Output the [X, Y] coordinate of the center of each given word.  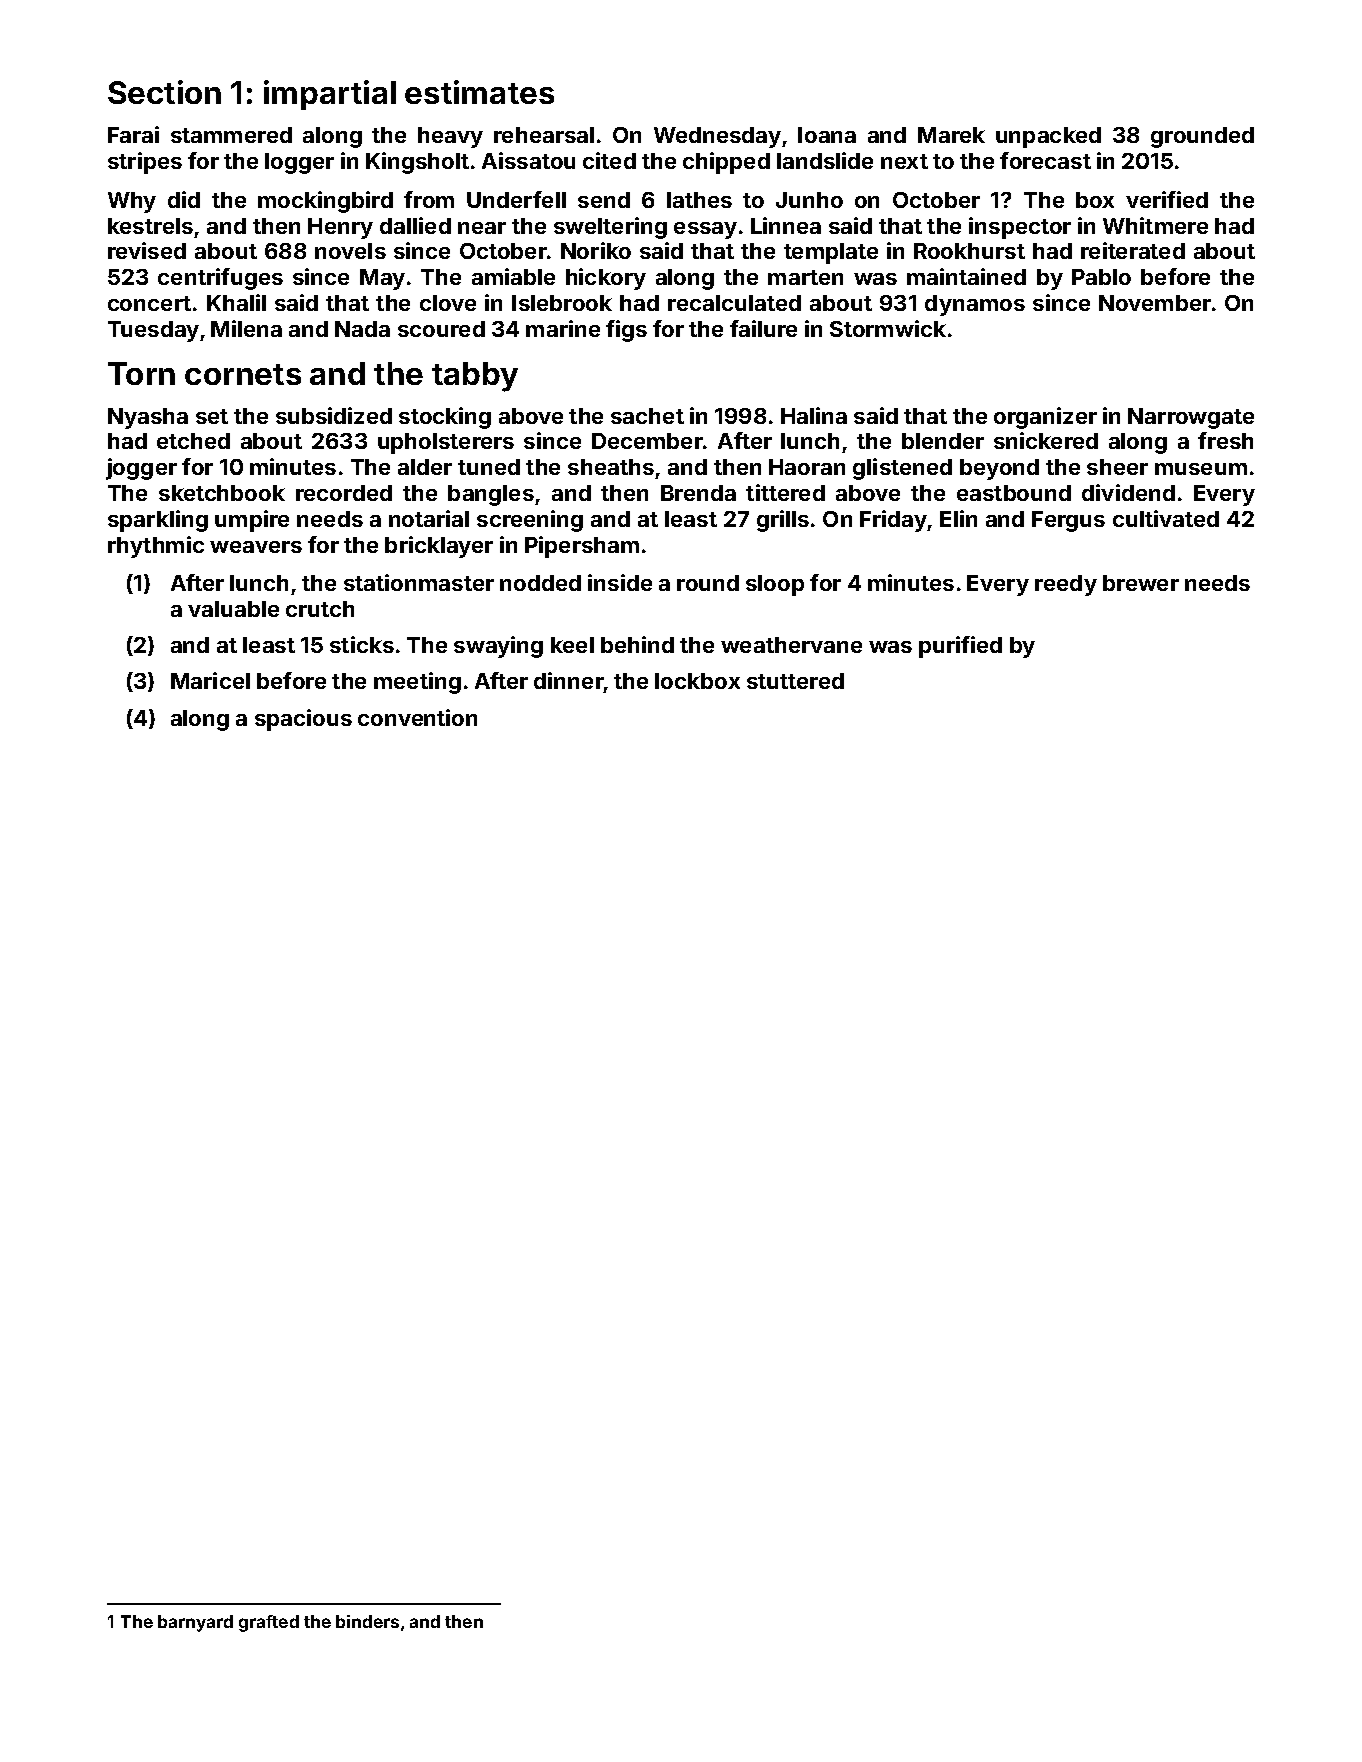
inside [620, 582]
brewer [1141, 583]
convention [417, 717]
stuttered [795, 681]
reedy [1066, 585]
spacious [303, 720]
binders [367, 1621]
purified [960, 647]
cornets [243, 374]
